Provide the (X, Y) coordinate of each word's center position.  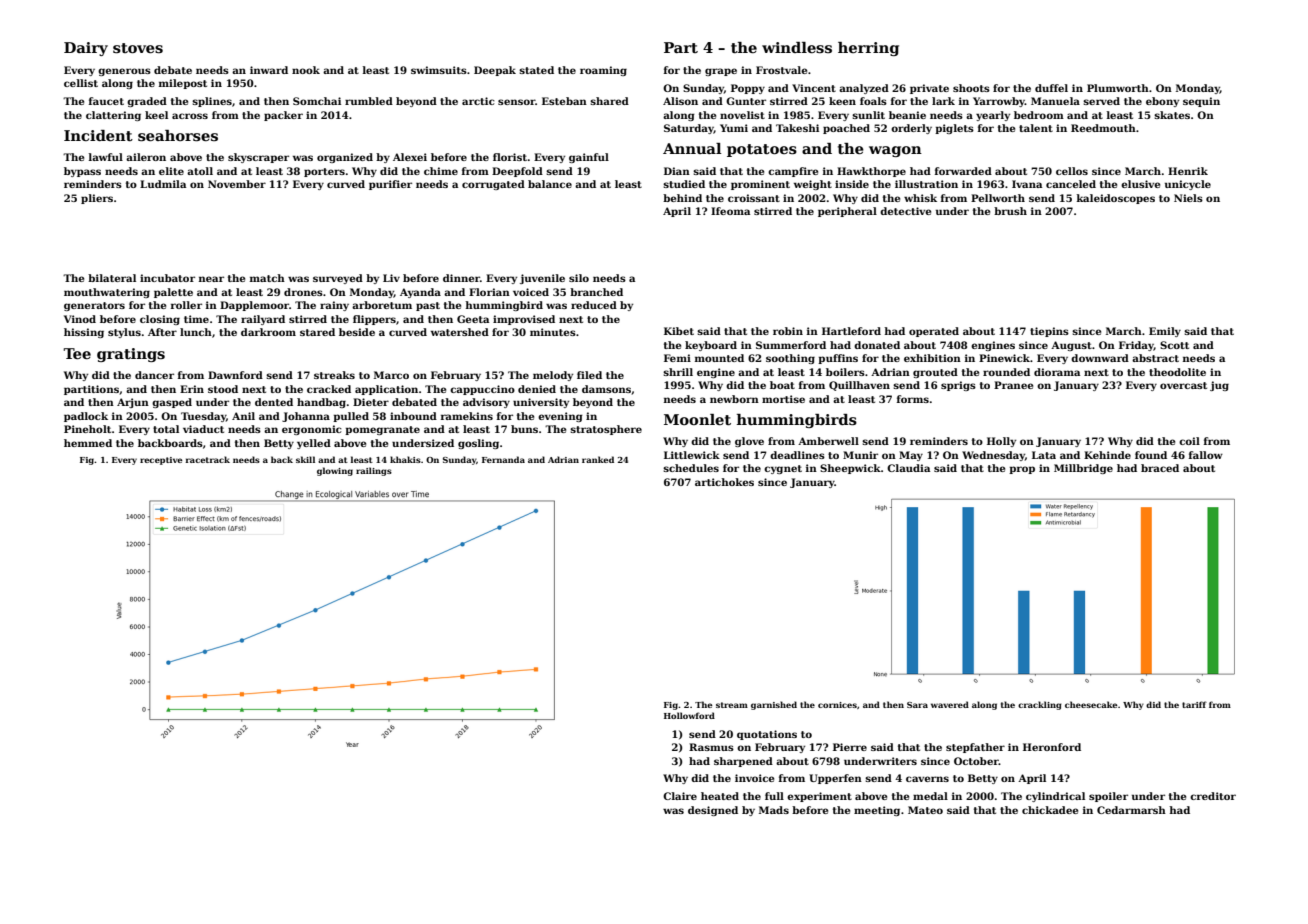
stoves (138, 48)
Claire (680, 796)
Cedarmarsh (1131, 810)
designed (713, 811)
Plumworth (1118, 88)
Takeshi (797, 128)
